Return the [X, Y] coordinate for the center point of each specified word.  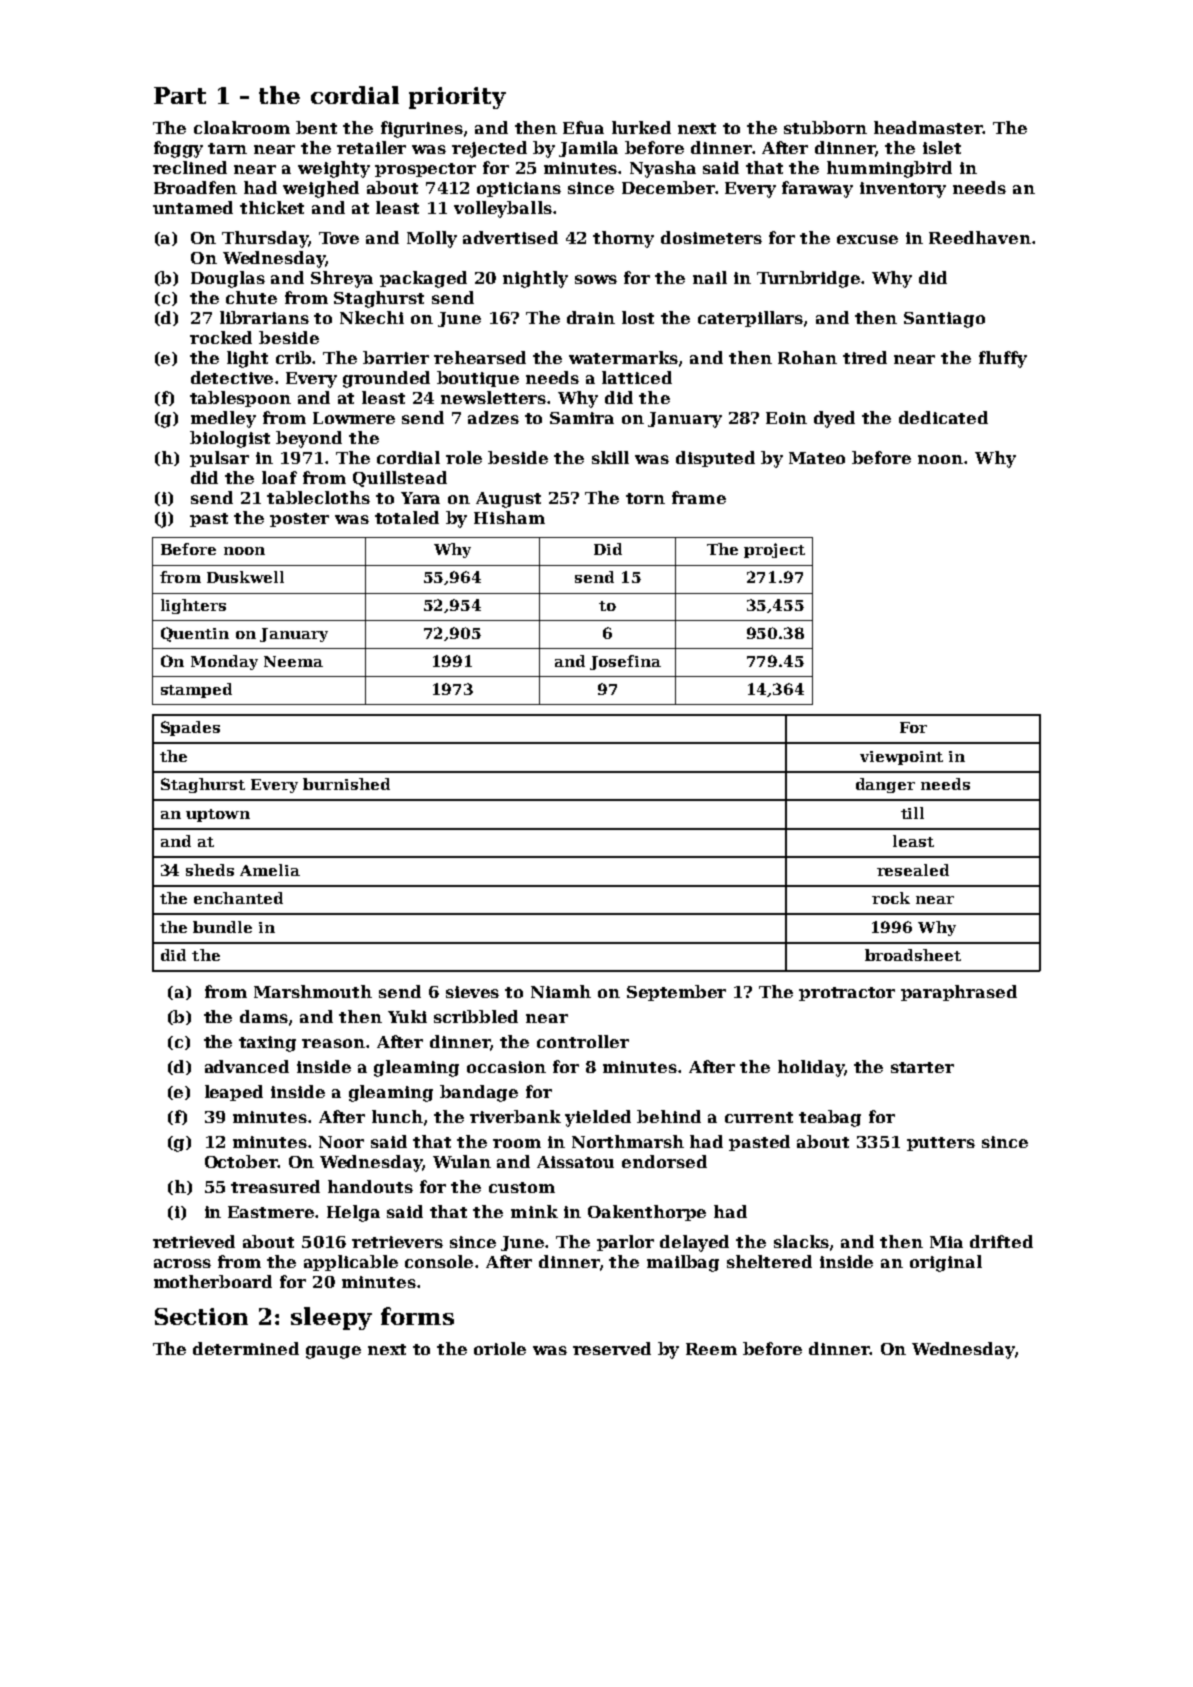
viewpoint [901, 758]
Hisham [509, 517]
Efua [583, 127]
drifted [1001, 1241]
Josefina [625, 662]
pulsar [219, 459]
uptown [218, 815]
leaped [234, 1093]
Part [180, 95]
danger [885, 785]
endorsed [664, 1161]
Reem [711, 1349]
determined [246, 1348]
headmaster [928, 127]
